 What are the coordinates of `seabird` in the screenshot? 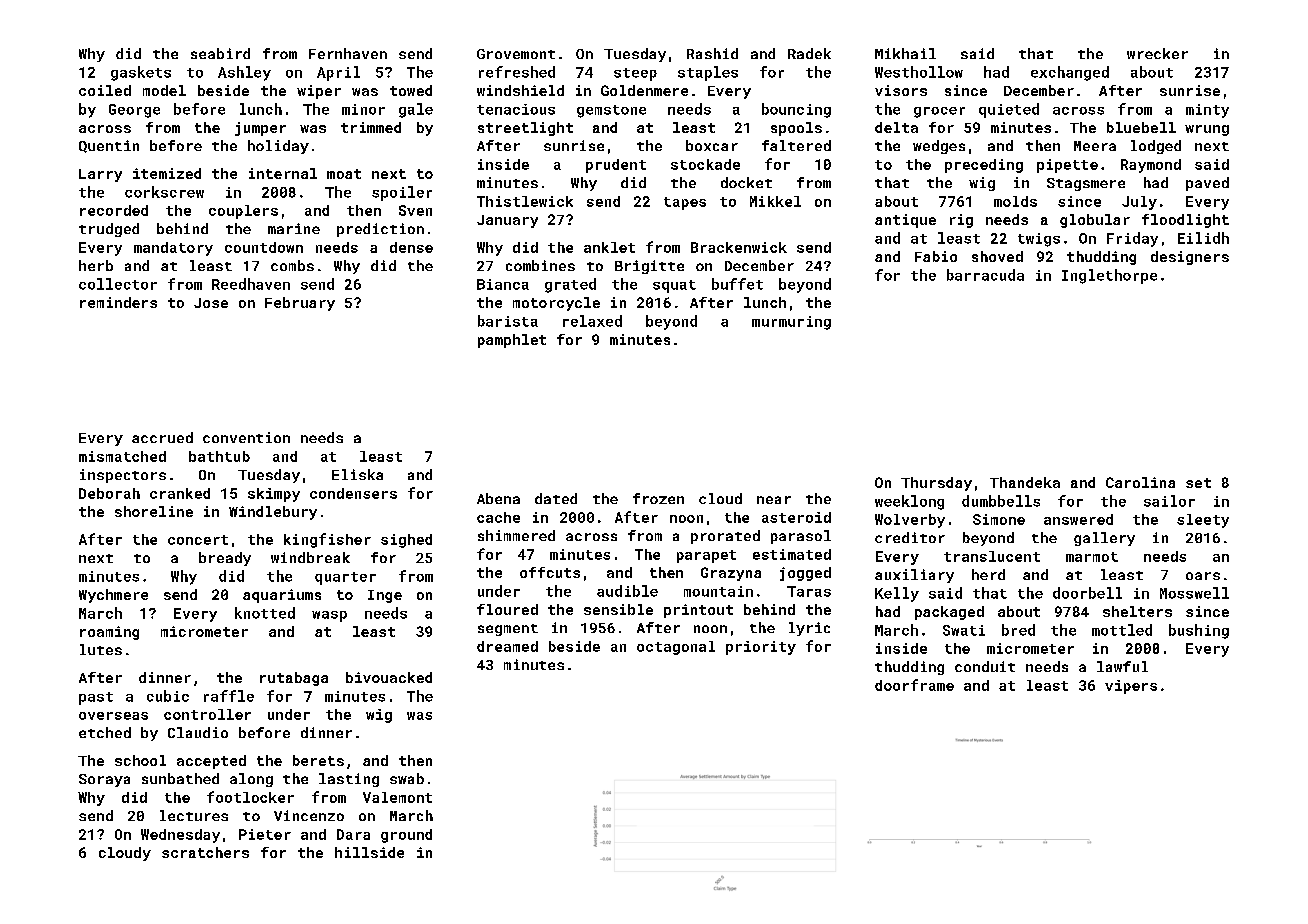 It's located at (220, 53).
